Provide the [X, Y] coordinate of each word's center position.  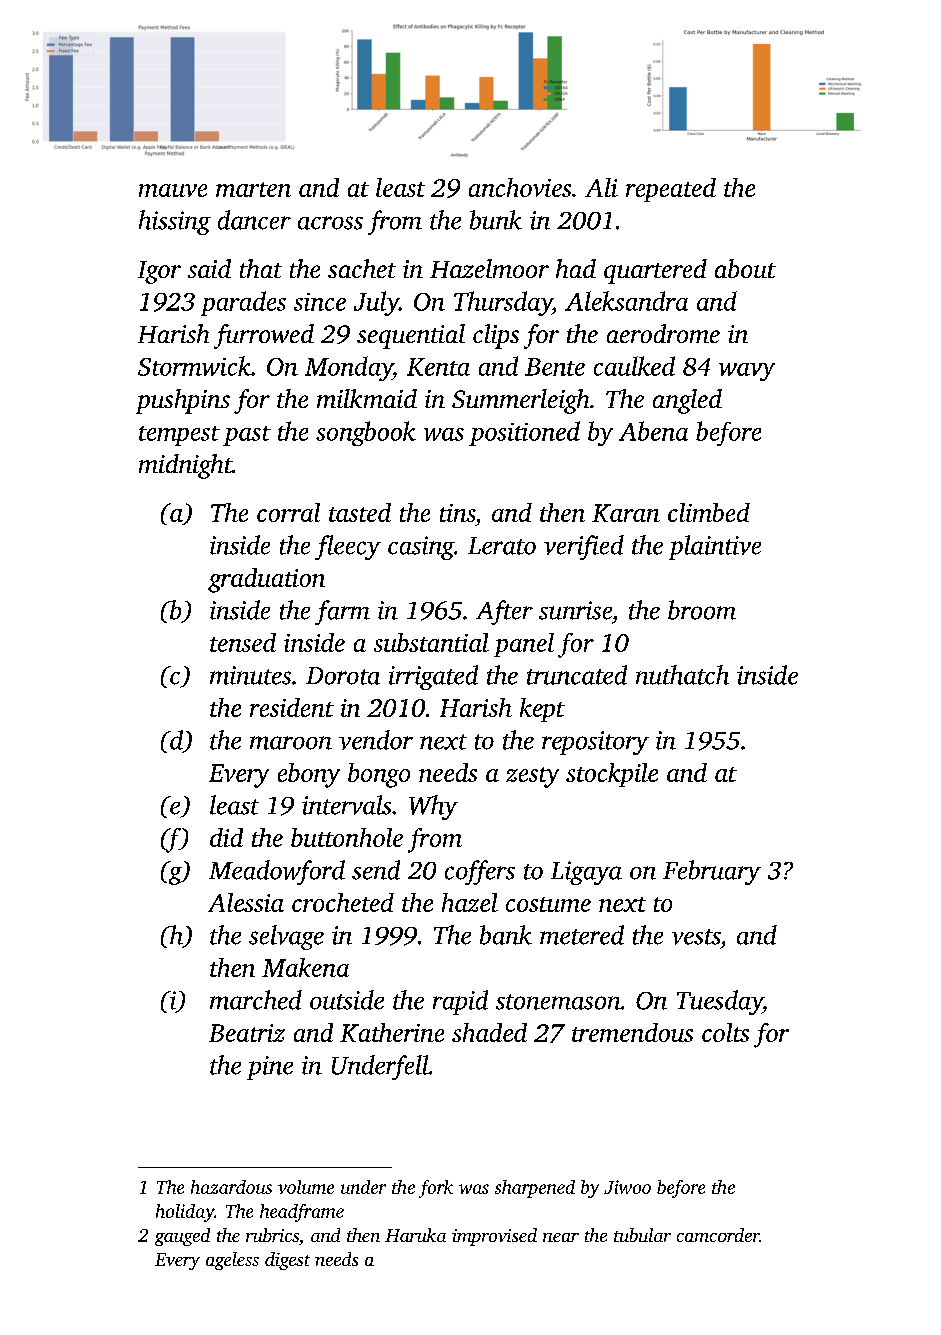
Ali [601, 187]
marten [253, 189]
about [745, 268]
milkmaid [367, 398]
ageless [232, 1261]
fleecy [348, 547]
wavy [747, 372]
